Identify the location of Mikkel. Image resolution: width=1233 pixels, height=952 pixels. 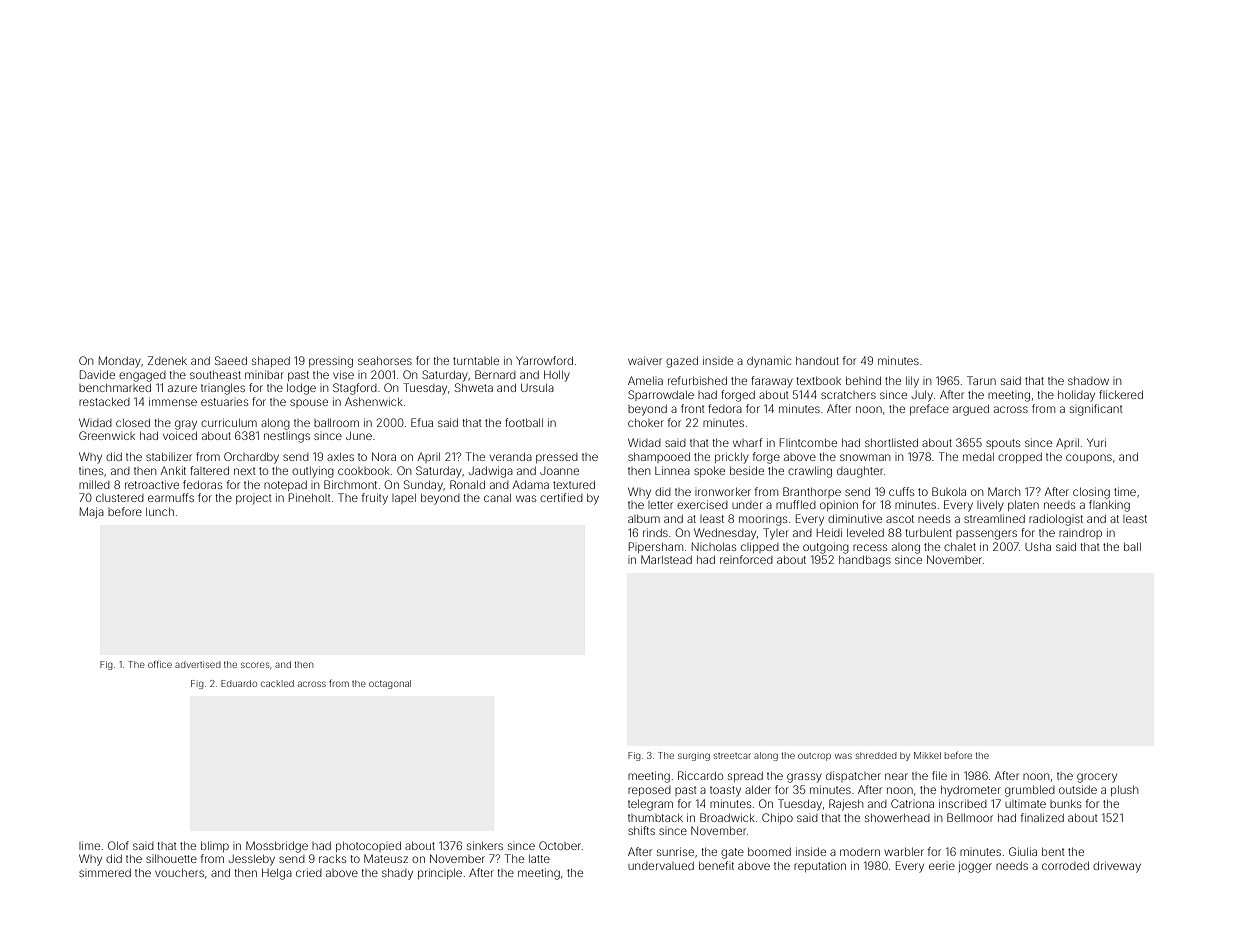
(927, 755).
